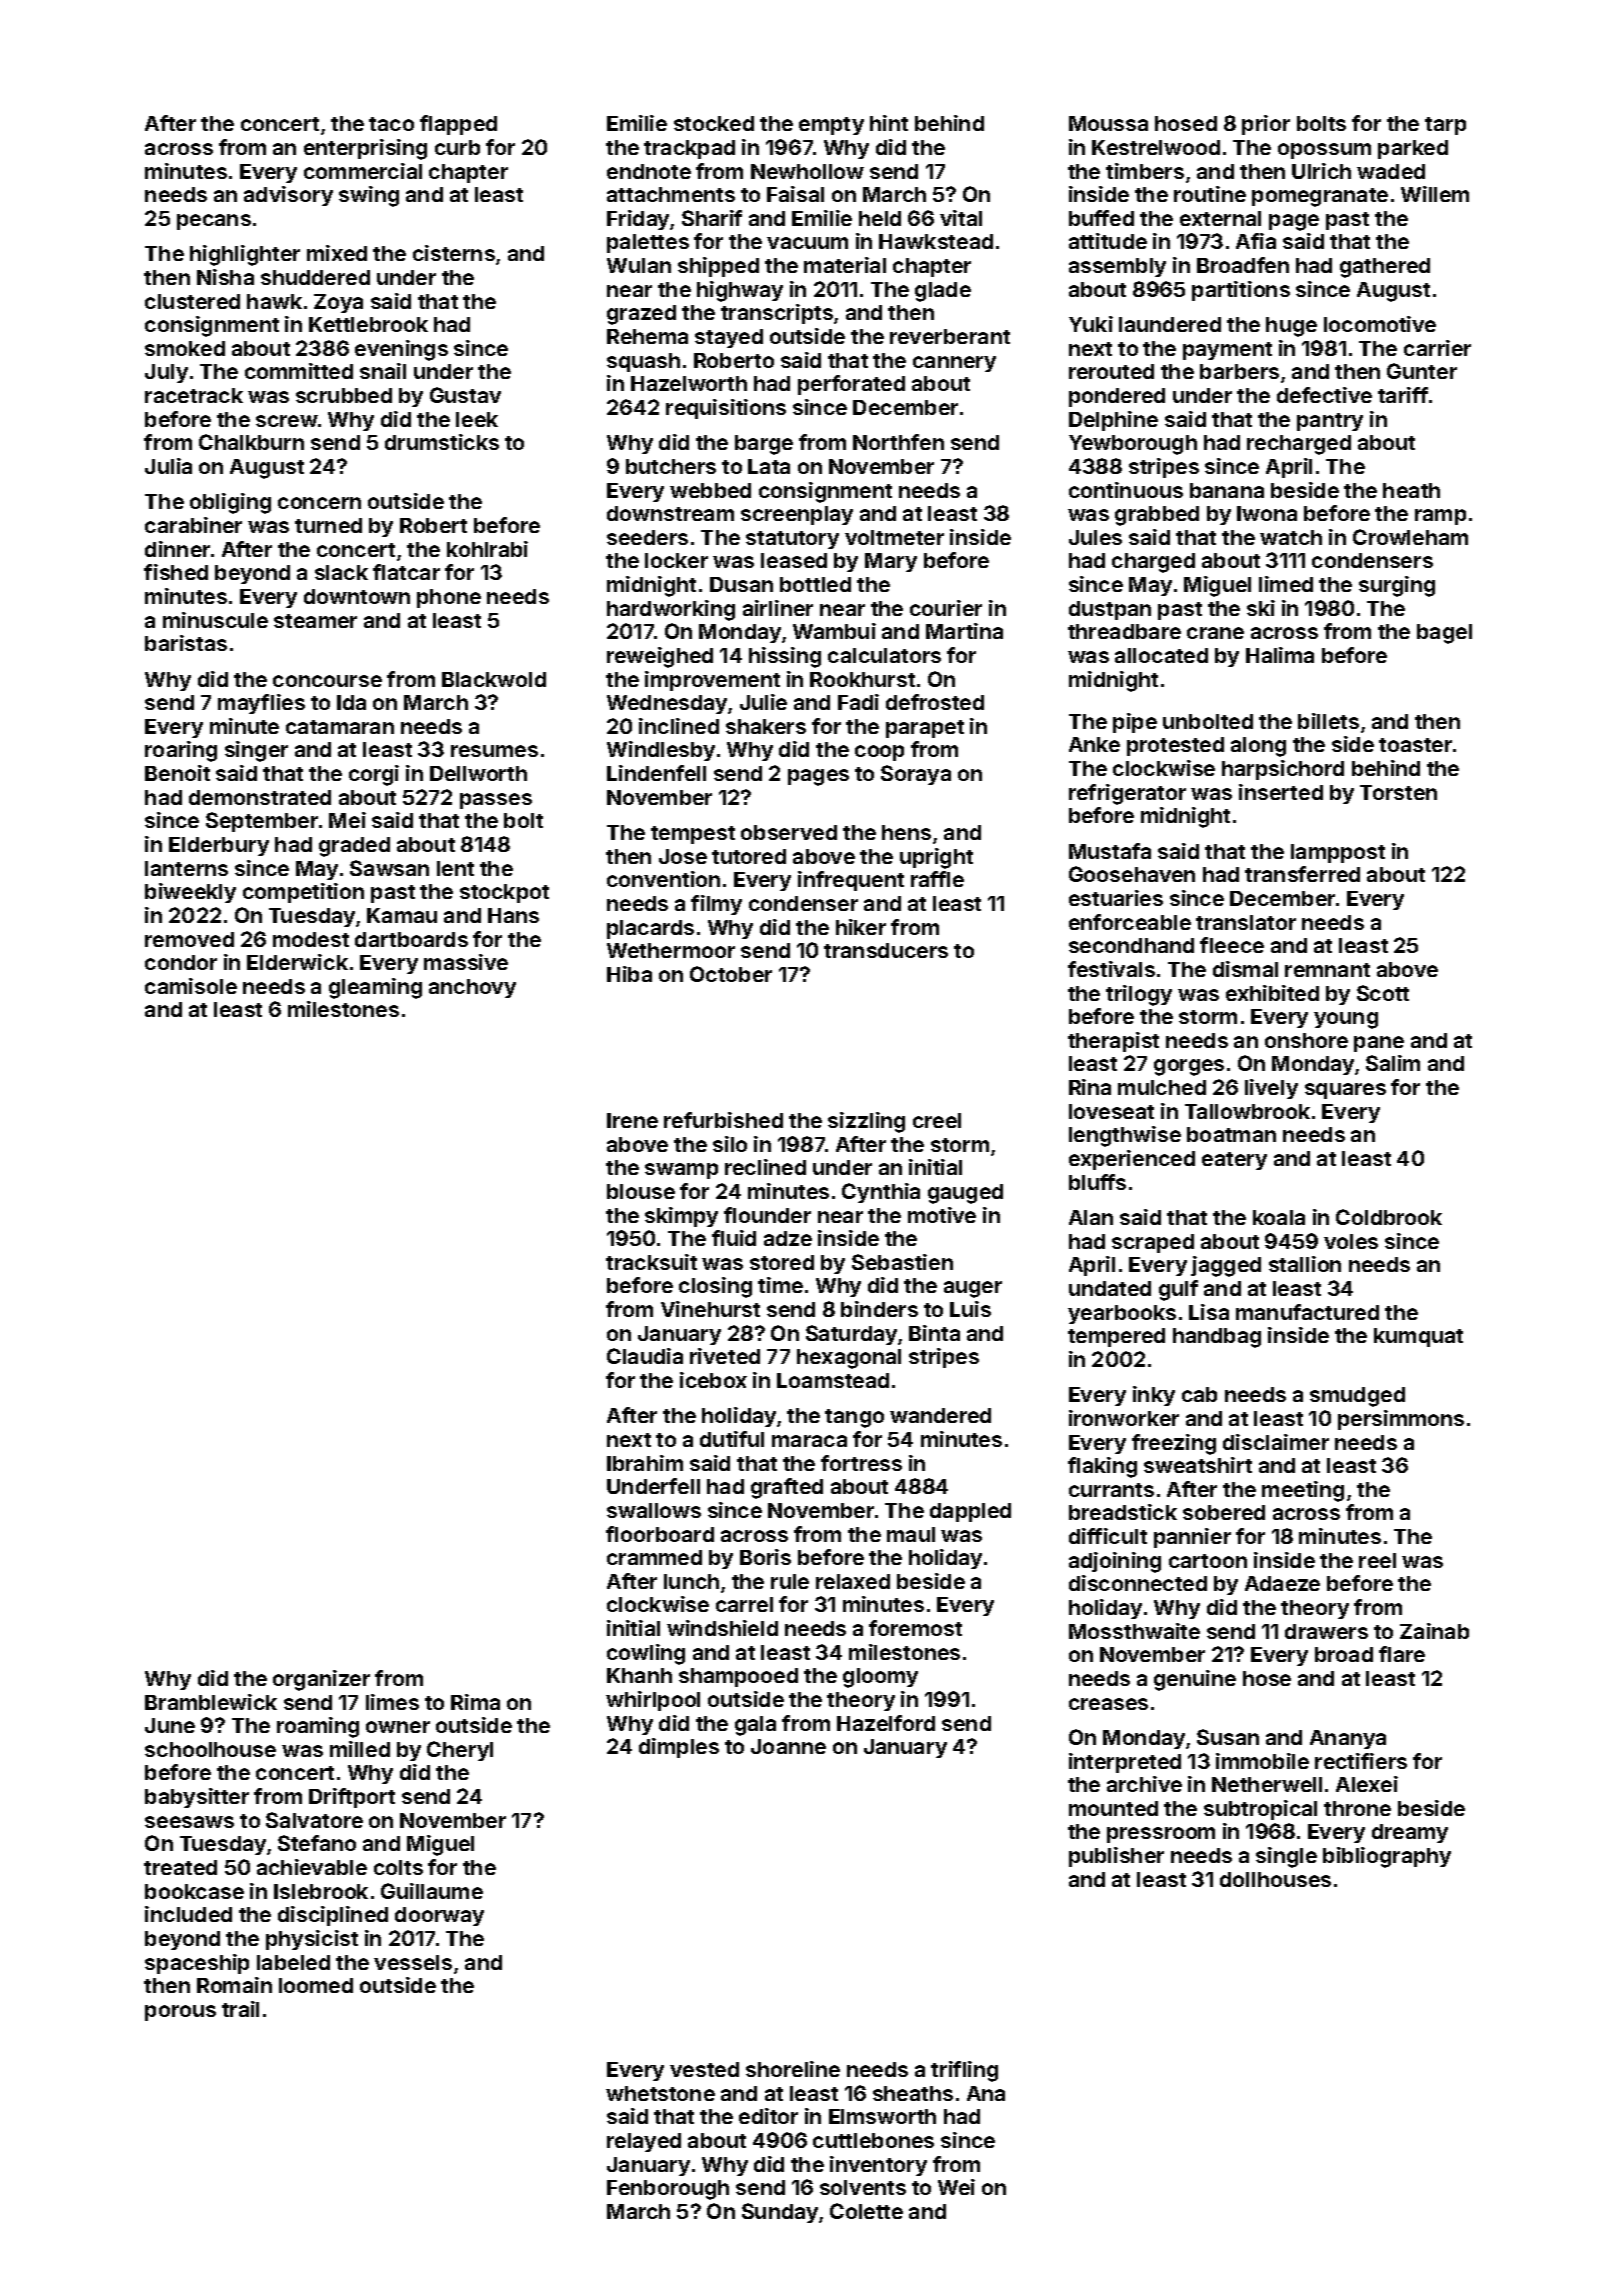 Image resolution: width=1620 pixels, height=2292 pixels. Describe the element at coordinates (321, 1680) in the screenshot. I see `organizer` at that location.
